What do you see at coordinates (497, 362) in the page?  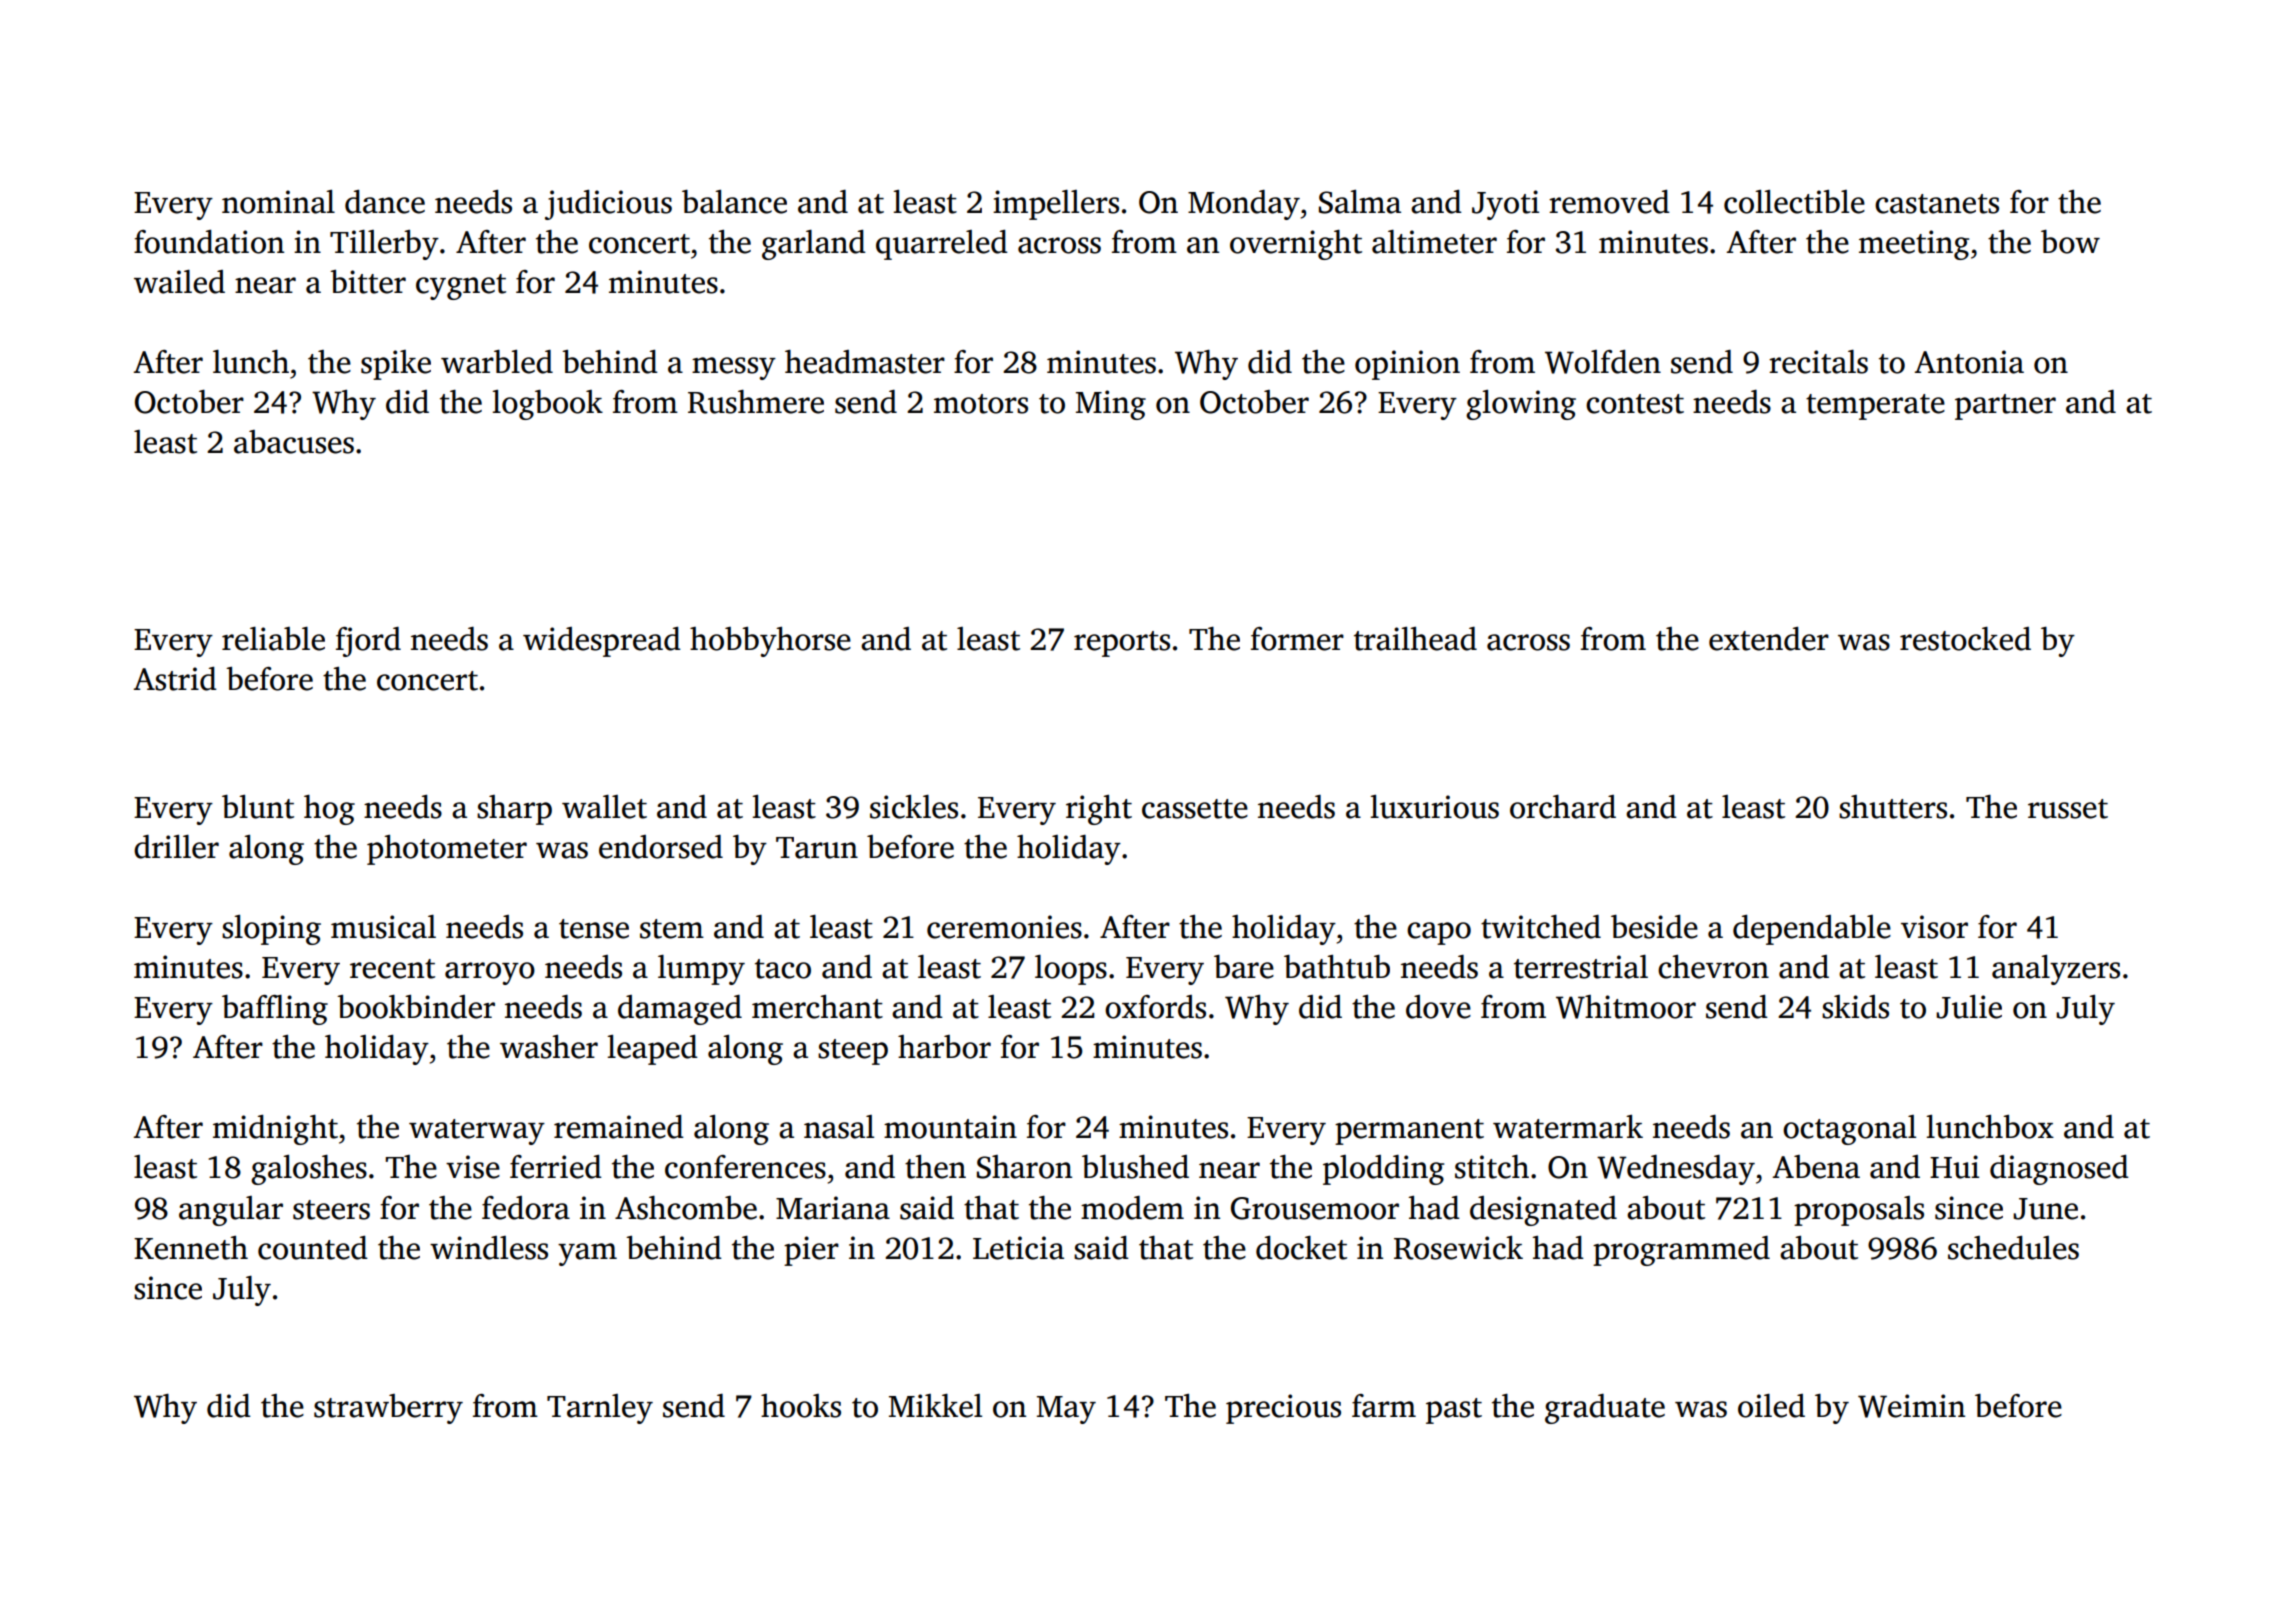 I see `warbled` at bounding box center [497, 362].
